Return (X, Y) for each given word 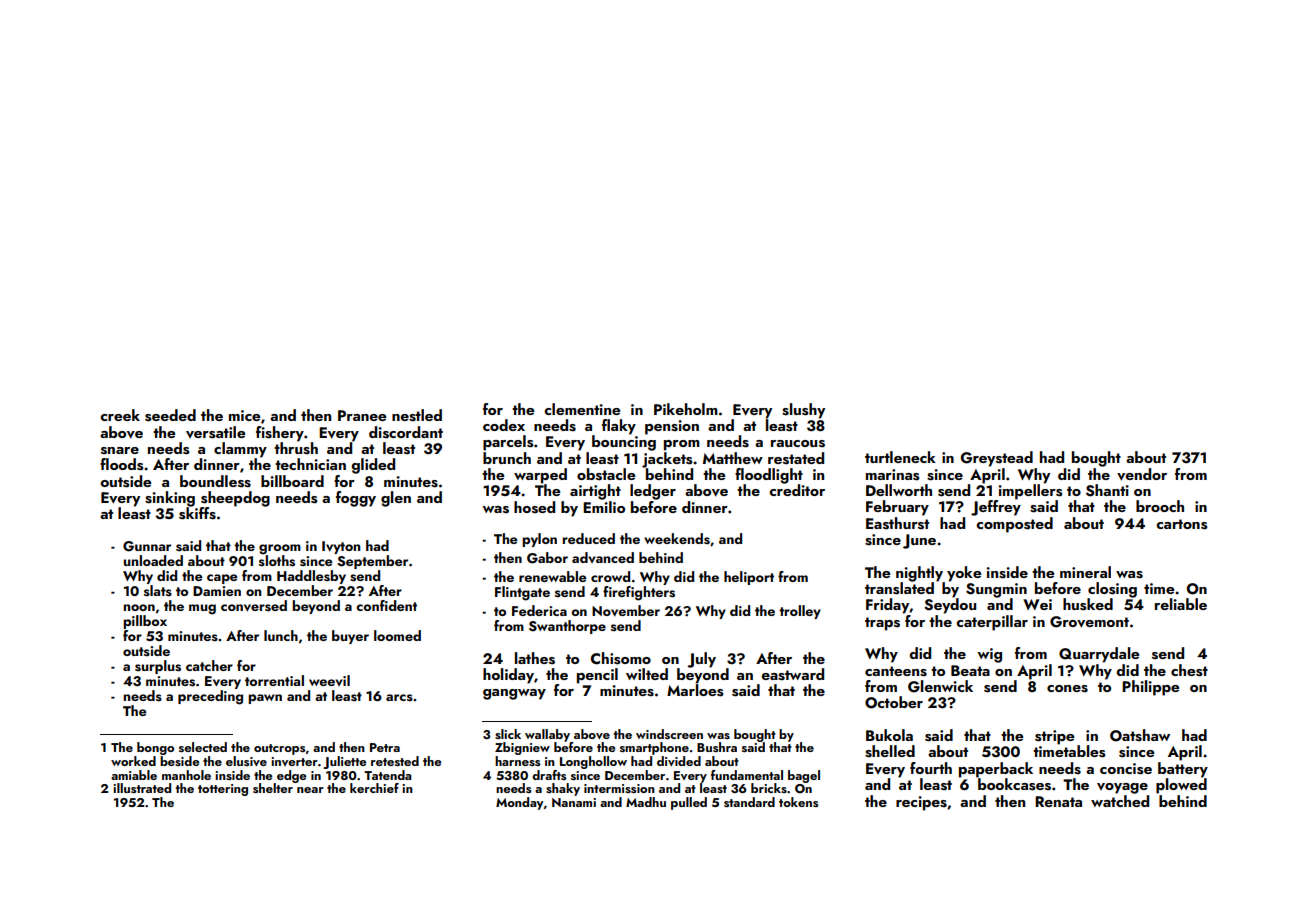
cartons (1181, 524)
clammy (240, 450)
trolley (800, 612)
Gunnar (147, 546)
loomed (397, 635)
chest (1189, 670)
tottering (223, 790)
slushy (803, 411)
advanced (603, 557)
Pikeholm (686, 409)
